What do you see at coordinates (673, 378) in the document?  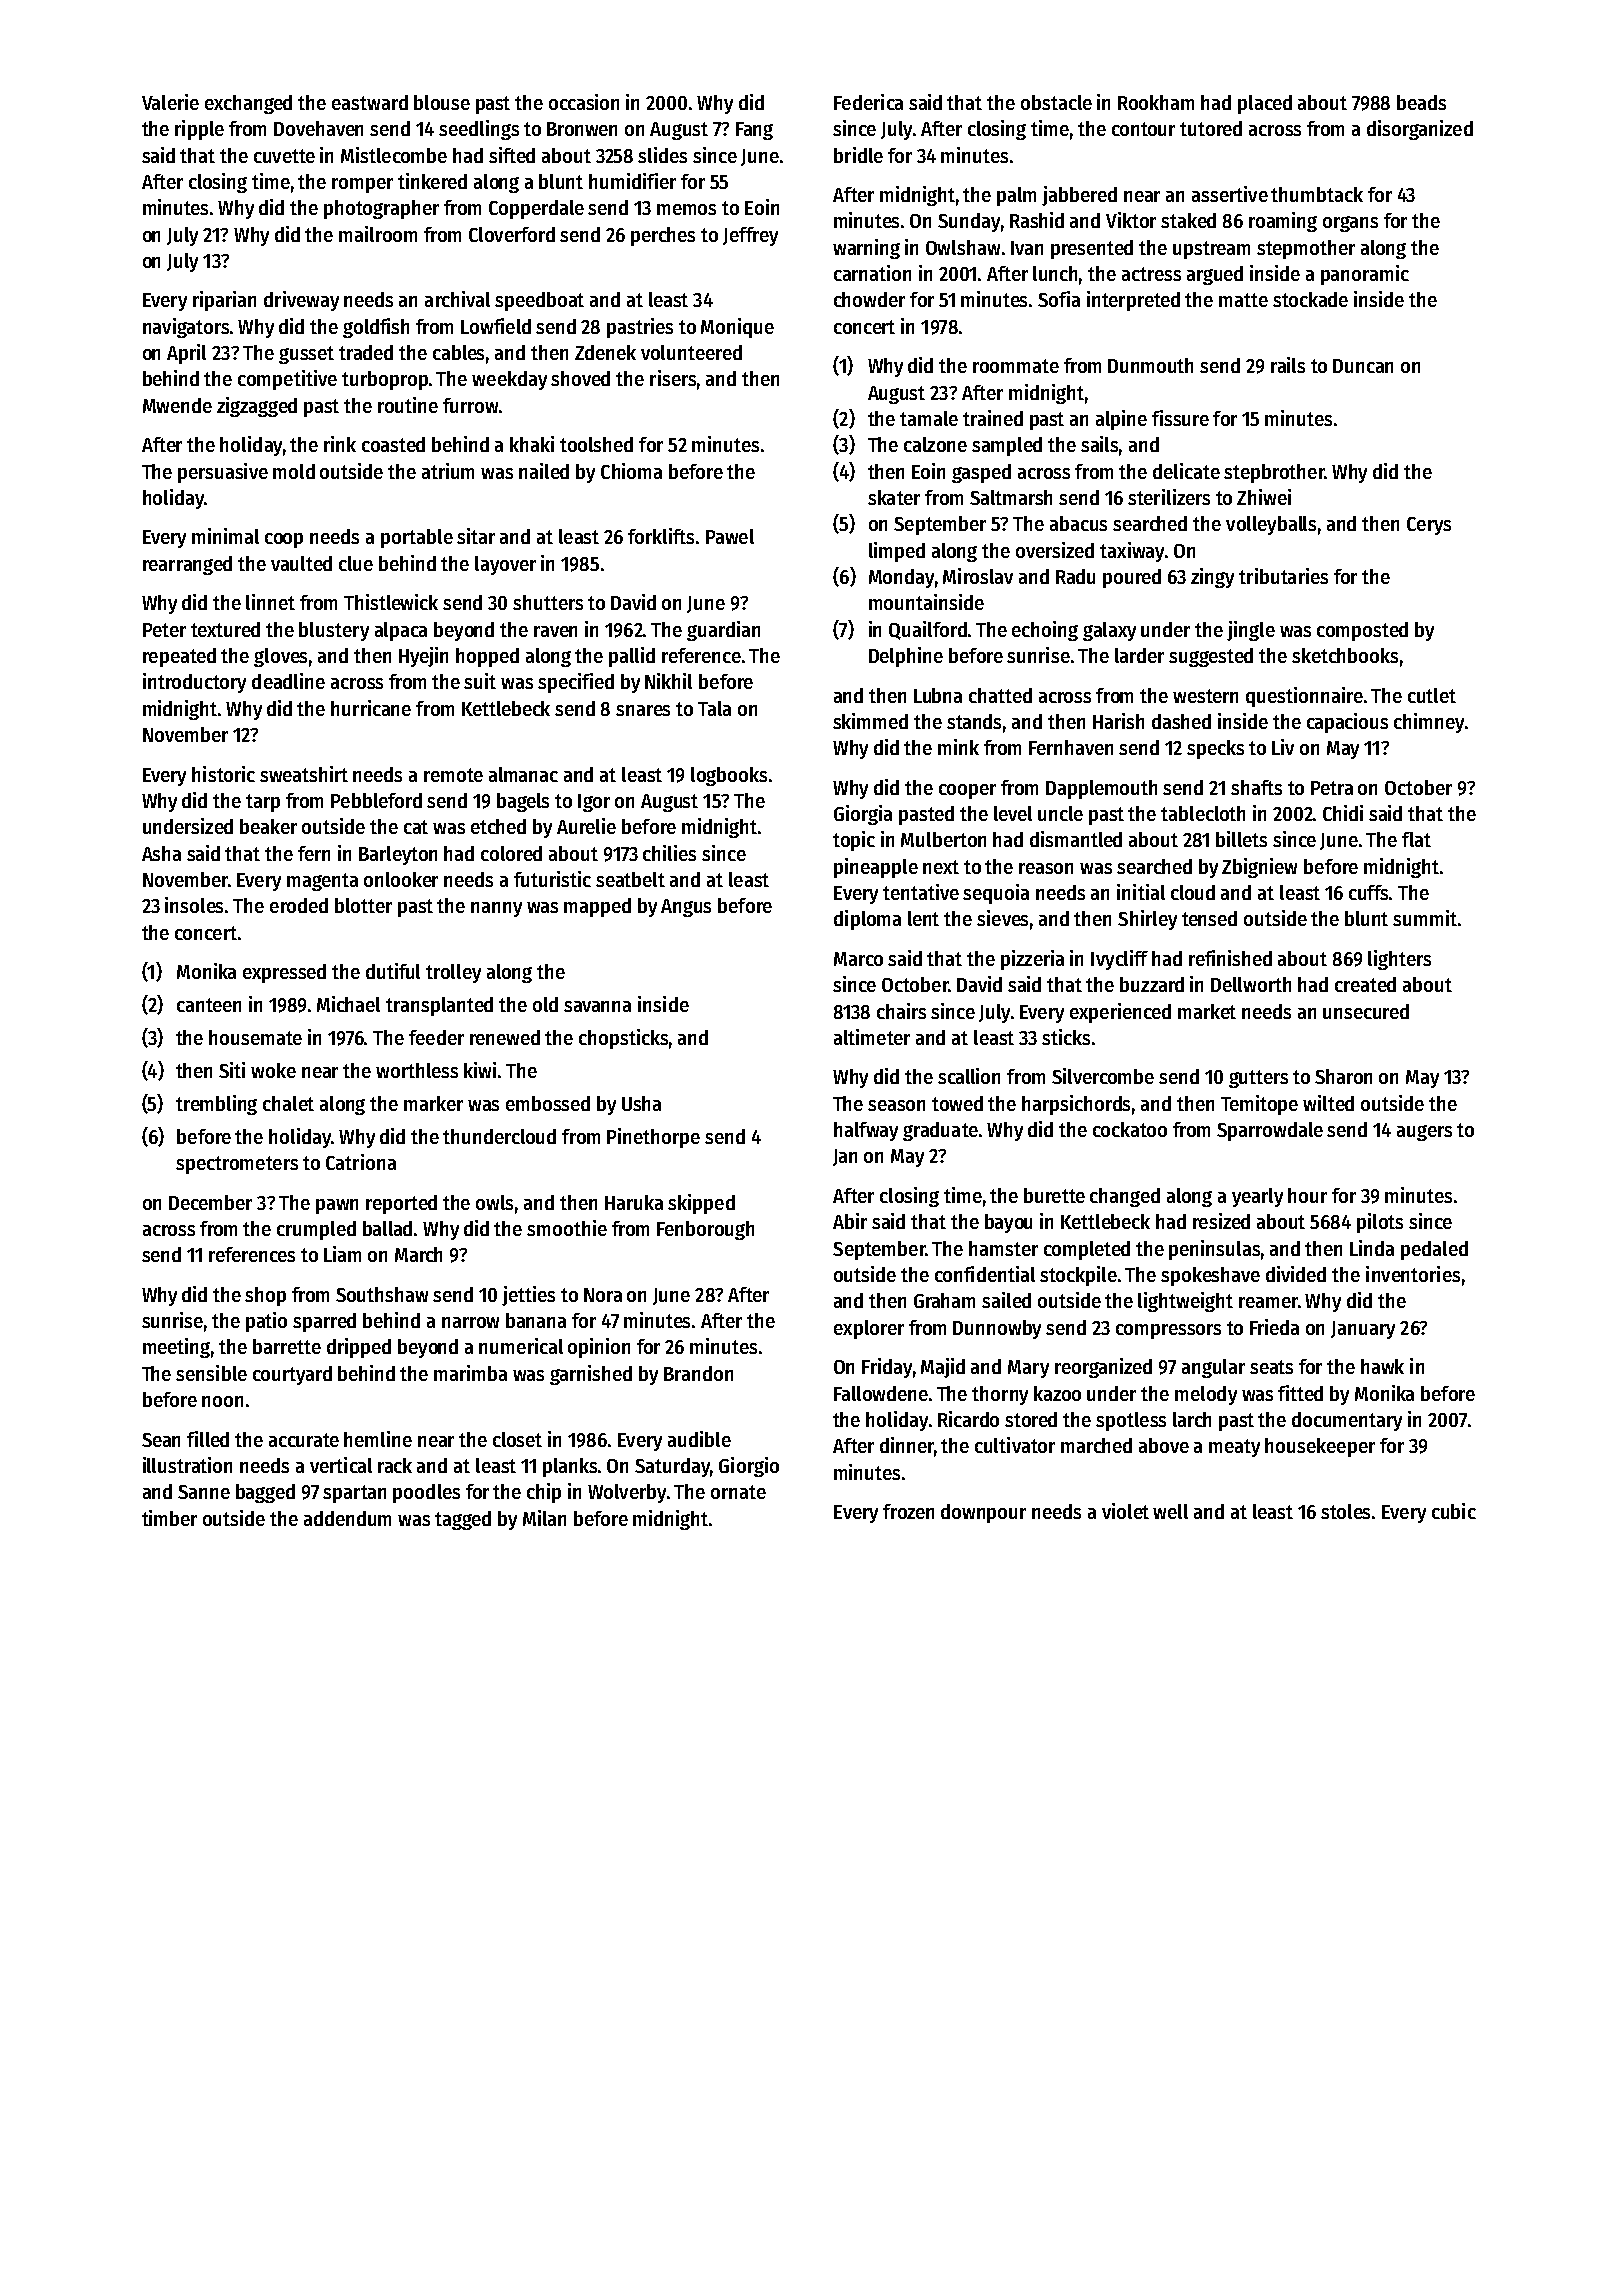 I see `risers` at bounding box center [673, 378].
